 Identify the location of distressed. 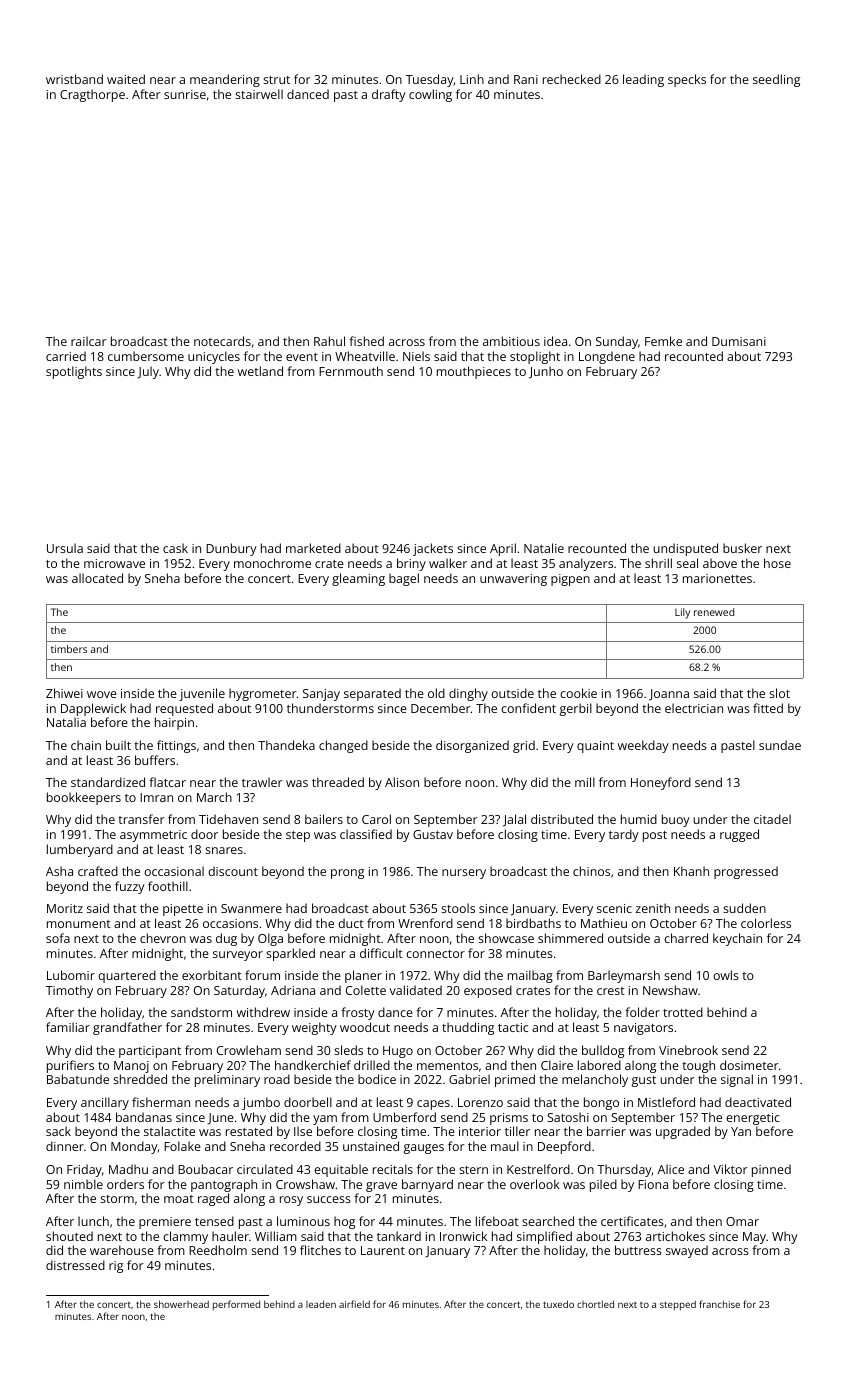
(75, 1265).
